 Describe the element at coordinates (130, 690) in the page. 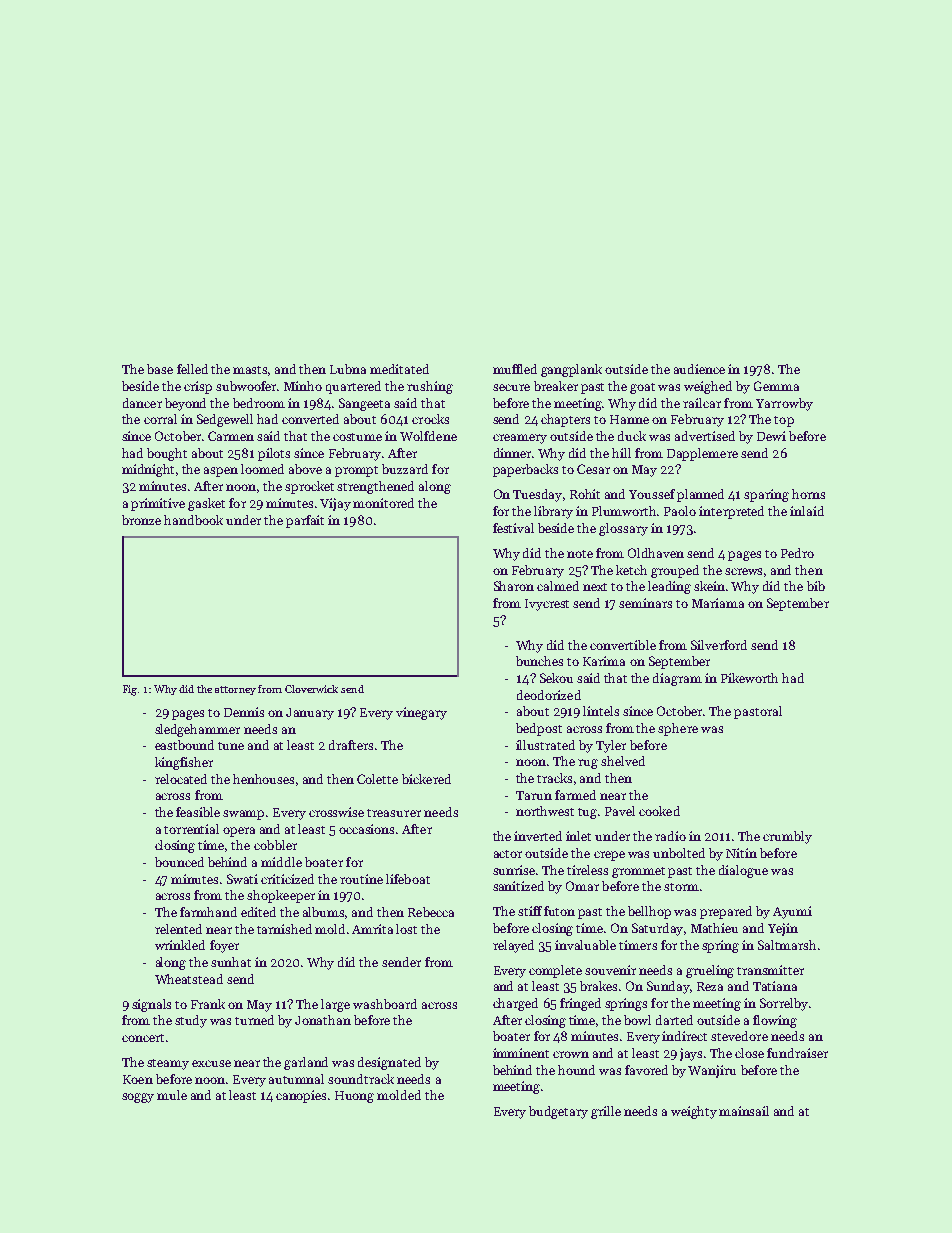

I see `Fig` at that location.
